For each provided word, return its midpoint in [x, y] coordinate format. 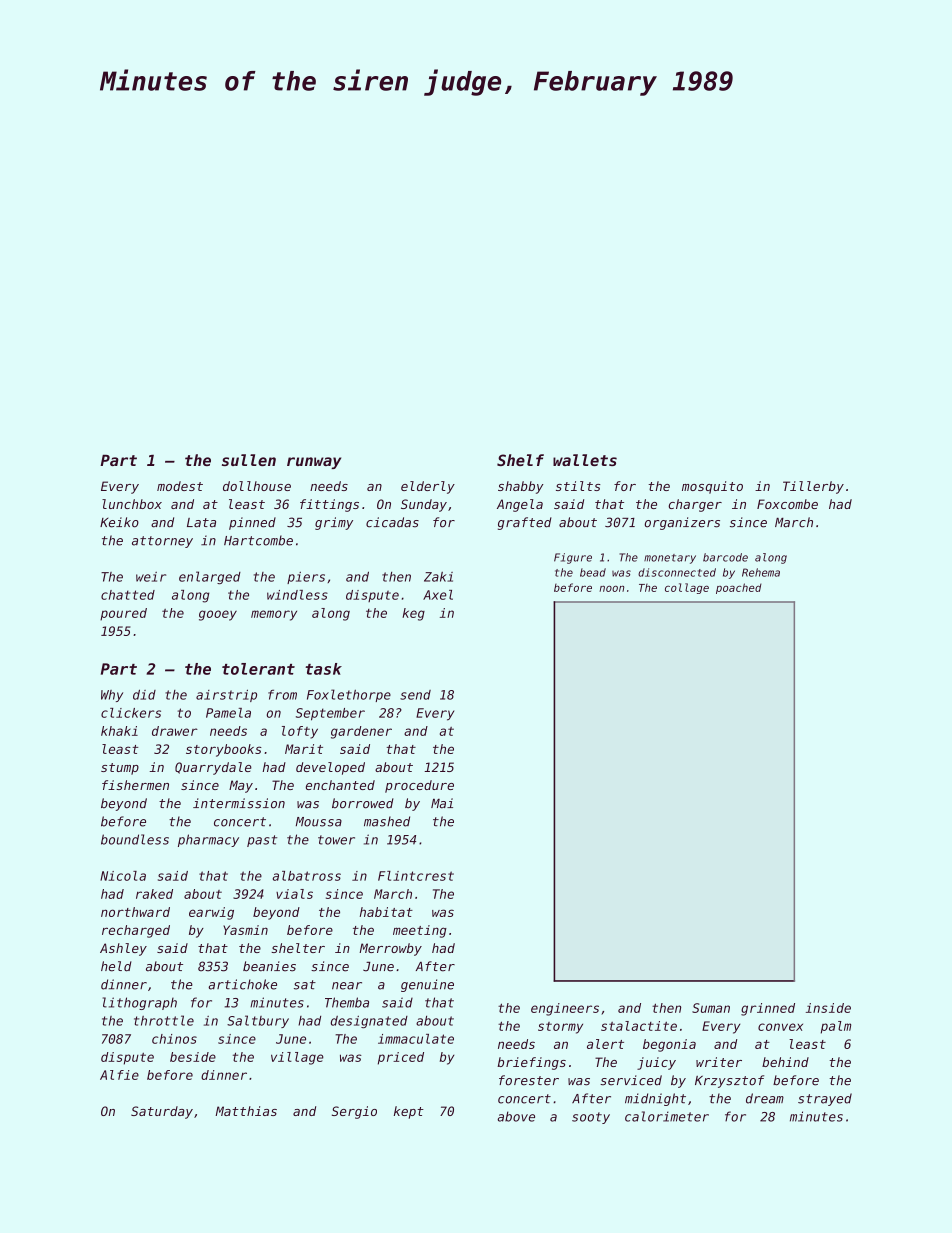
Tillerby [813, 487]
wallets [585, 460]
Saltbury [258, 1021]
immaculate [416, 1039]
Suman [711, 1008]
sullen [249, 460]
